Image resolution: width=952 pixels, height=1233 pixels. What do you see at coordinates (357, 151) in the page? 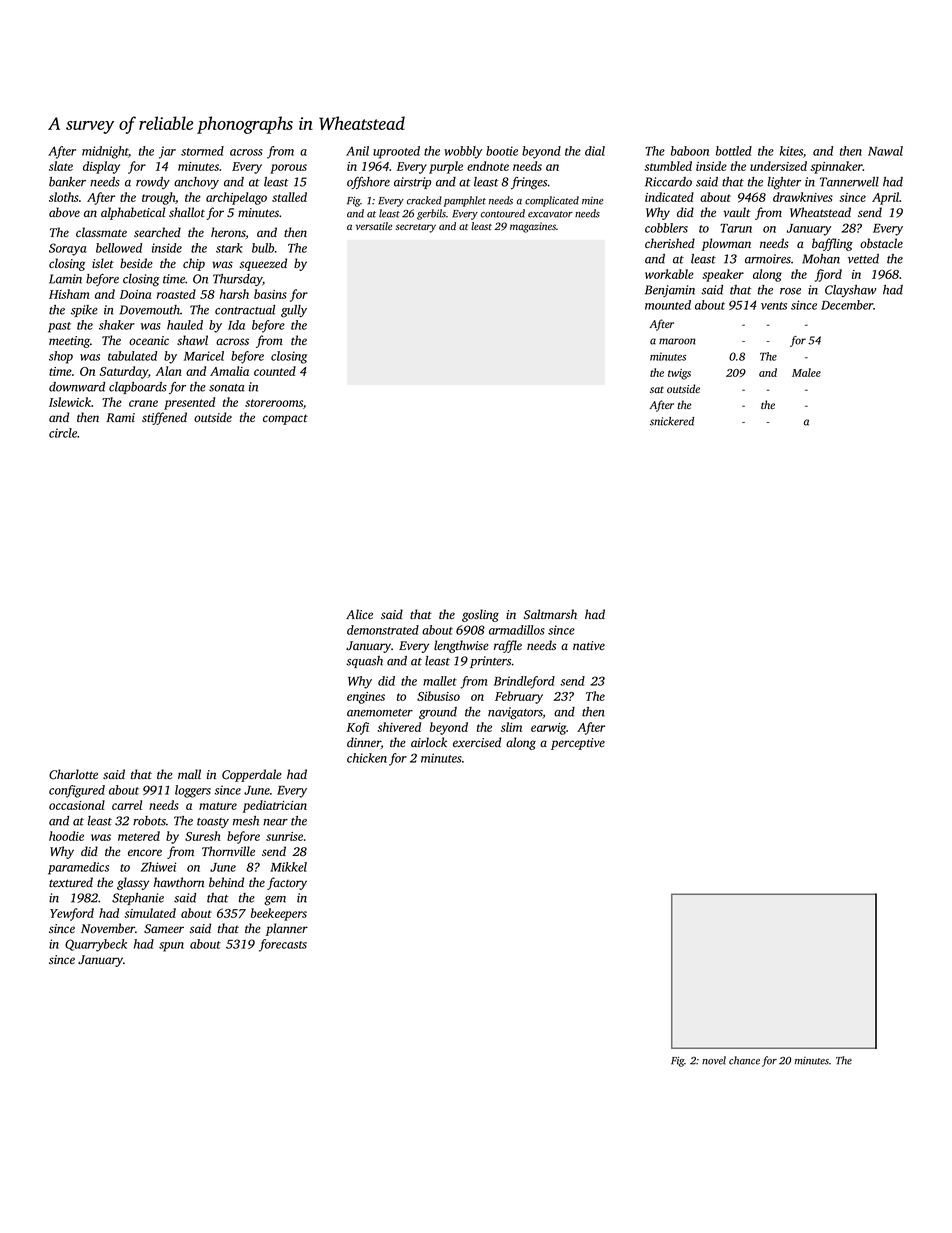
I see `Anil` at bounding box center [357, 151].
